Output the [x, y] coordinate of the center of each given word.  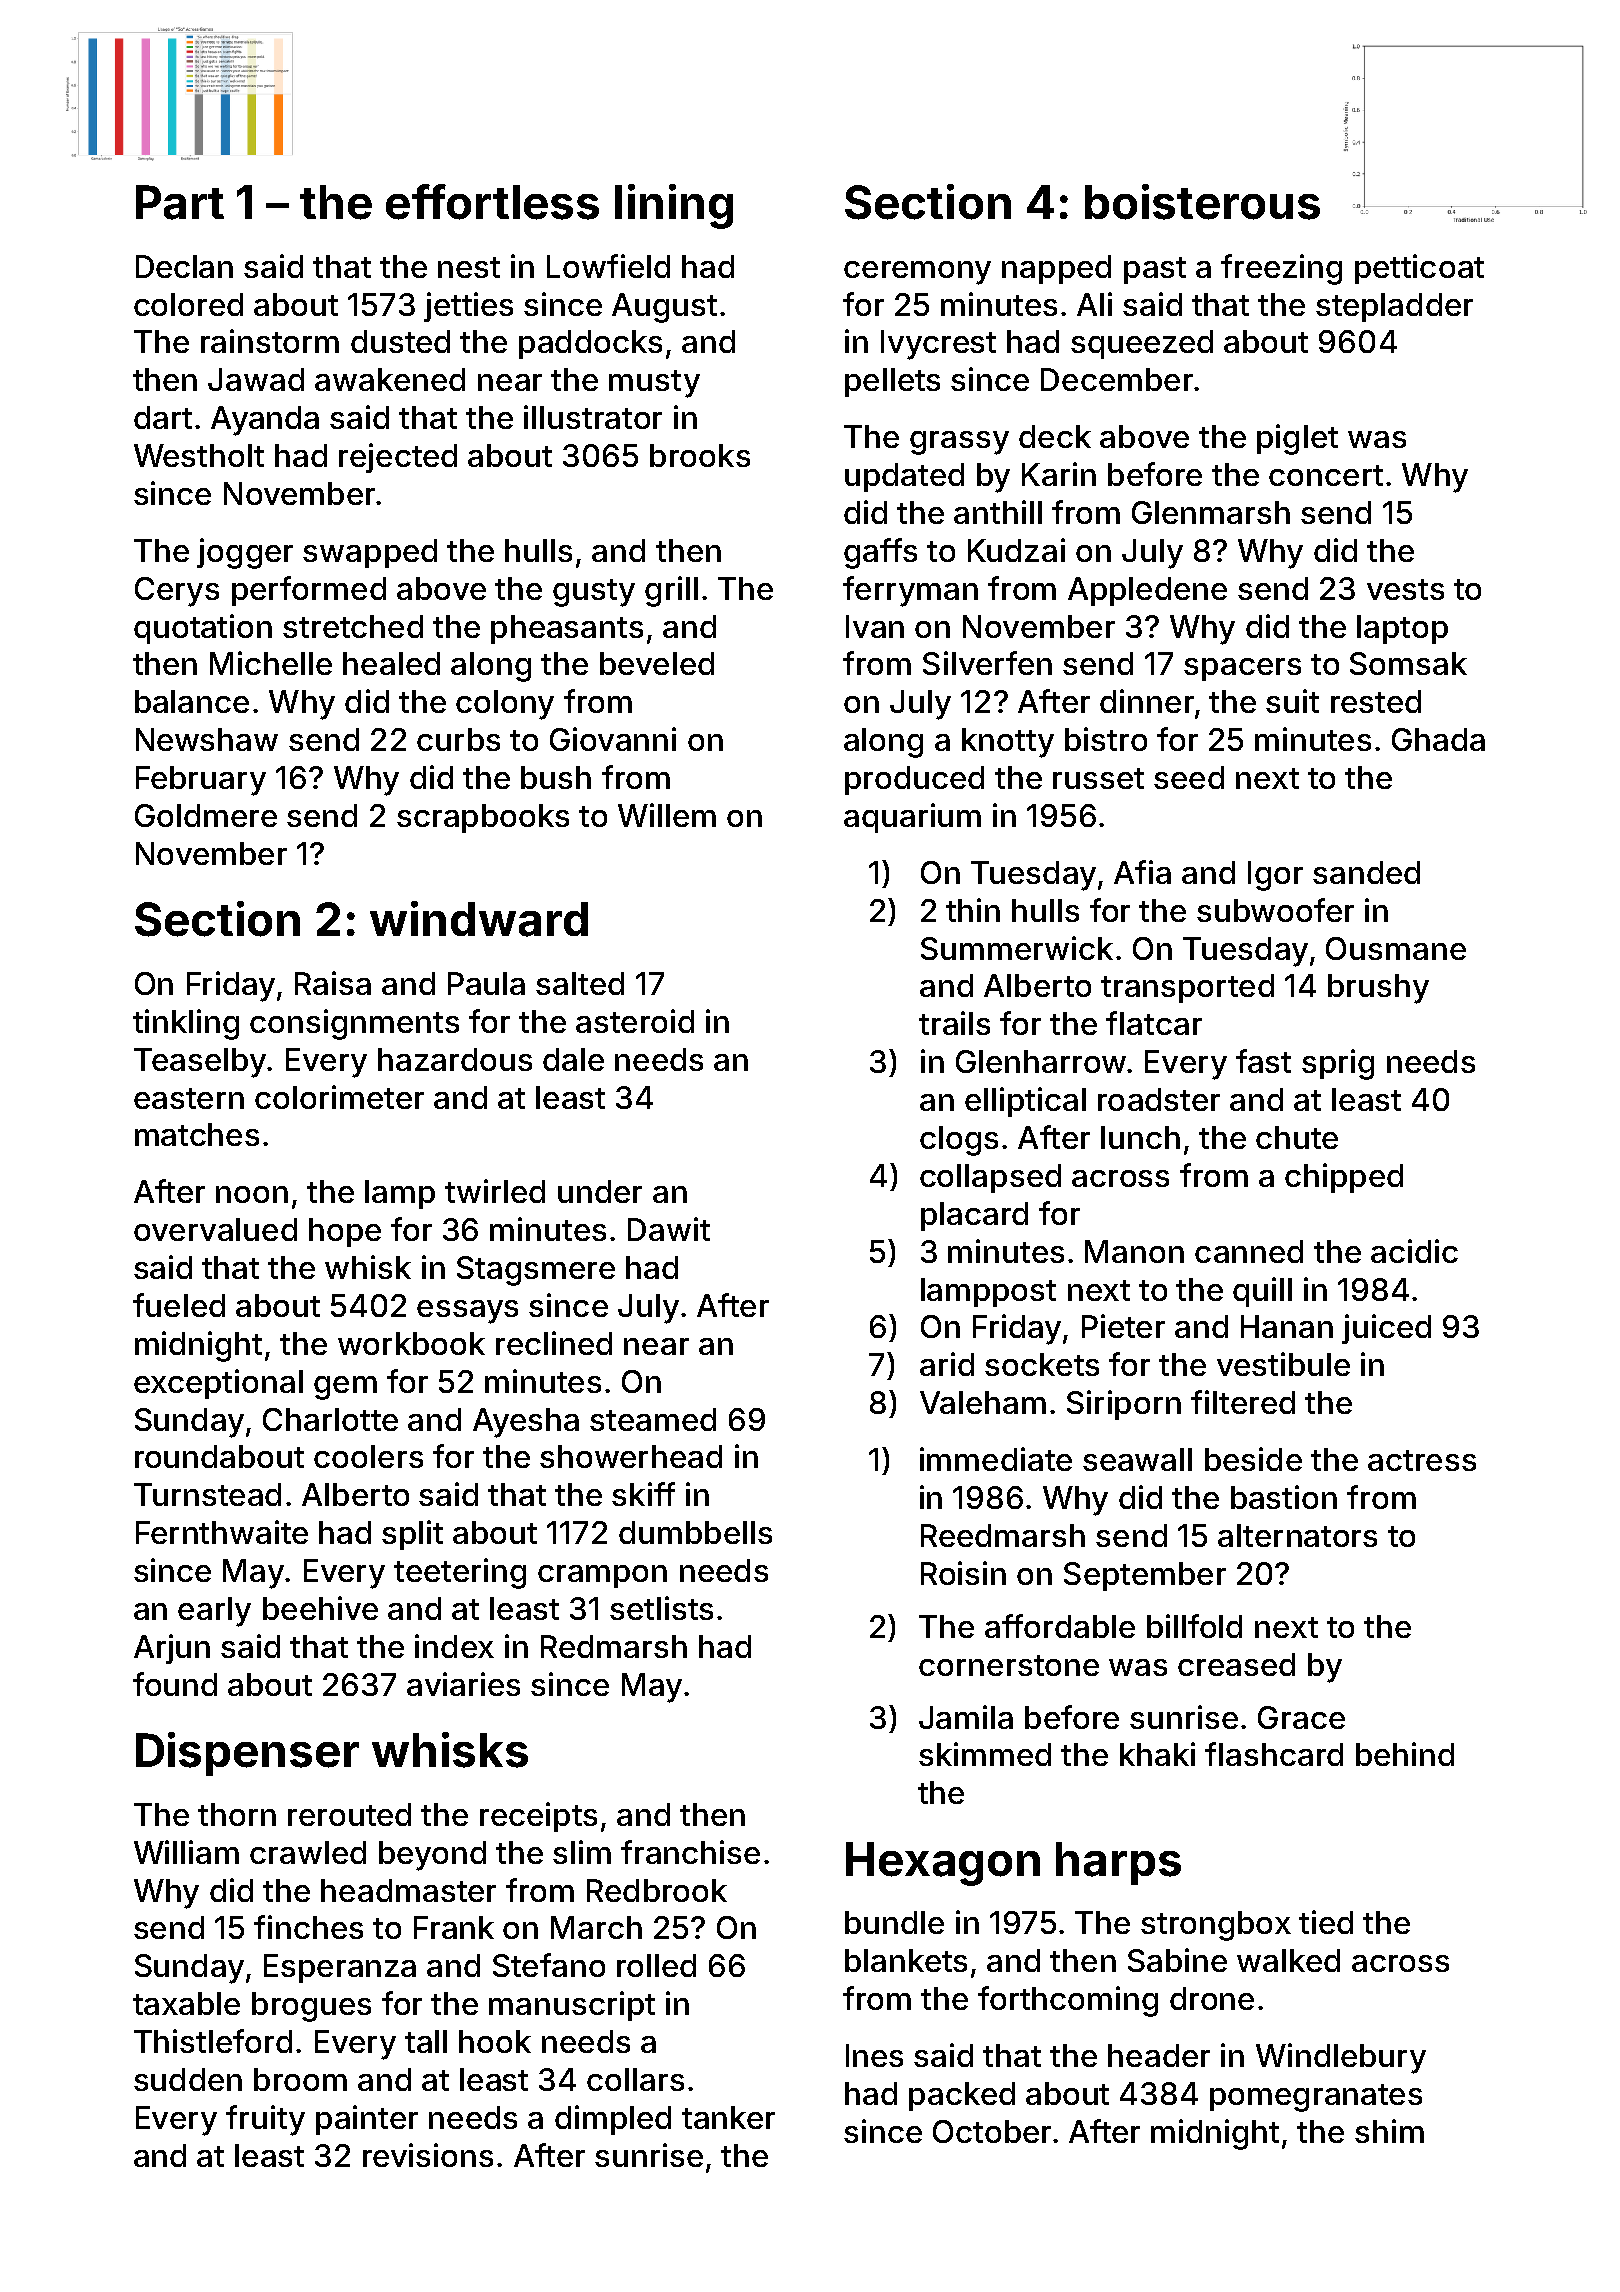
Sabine [1177, 1960]
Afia [1142, 872]
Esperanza [340, 1968]
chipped [1344, 1178]
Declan [184, 266]
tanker [728, 2117]
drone [1212, 1998]
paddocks [590, 344]
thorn [237, 1814]
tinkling [186, 1024]
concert [1326, 475]
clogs [959, 1141]
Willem [667, 815]
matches [197, 1134]
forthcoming [1068, 2001]
